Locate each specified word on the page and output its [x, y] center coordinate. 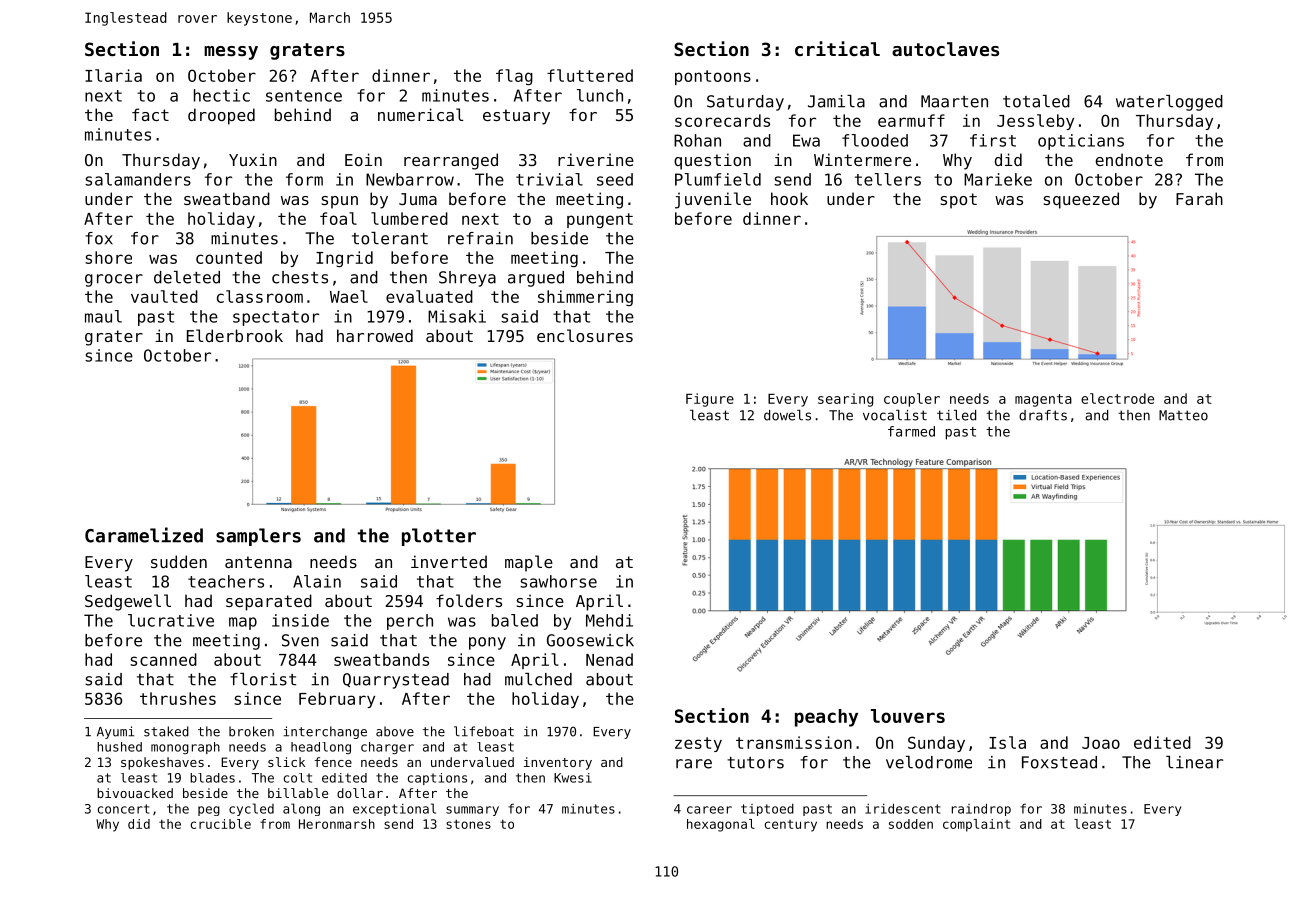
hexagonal [721, 825]
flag [514, 77]
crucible [221, 824]
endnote [1129, 159]
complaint [976, 825]
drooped [221, 116]
